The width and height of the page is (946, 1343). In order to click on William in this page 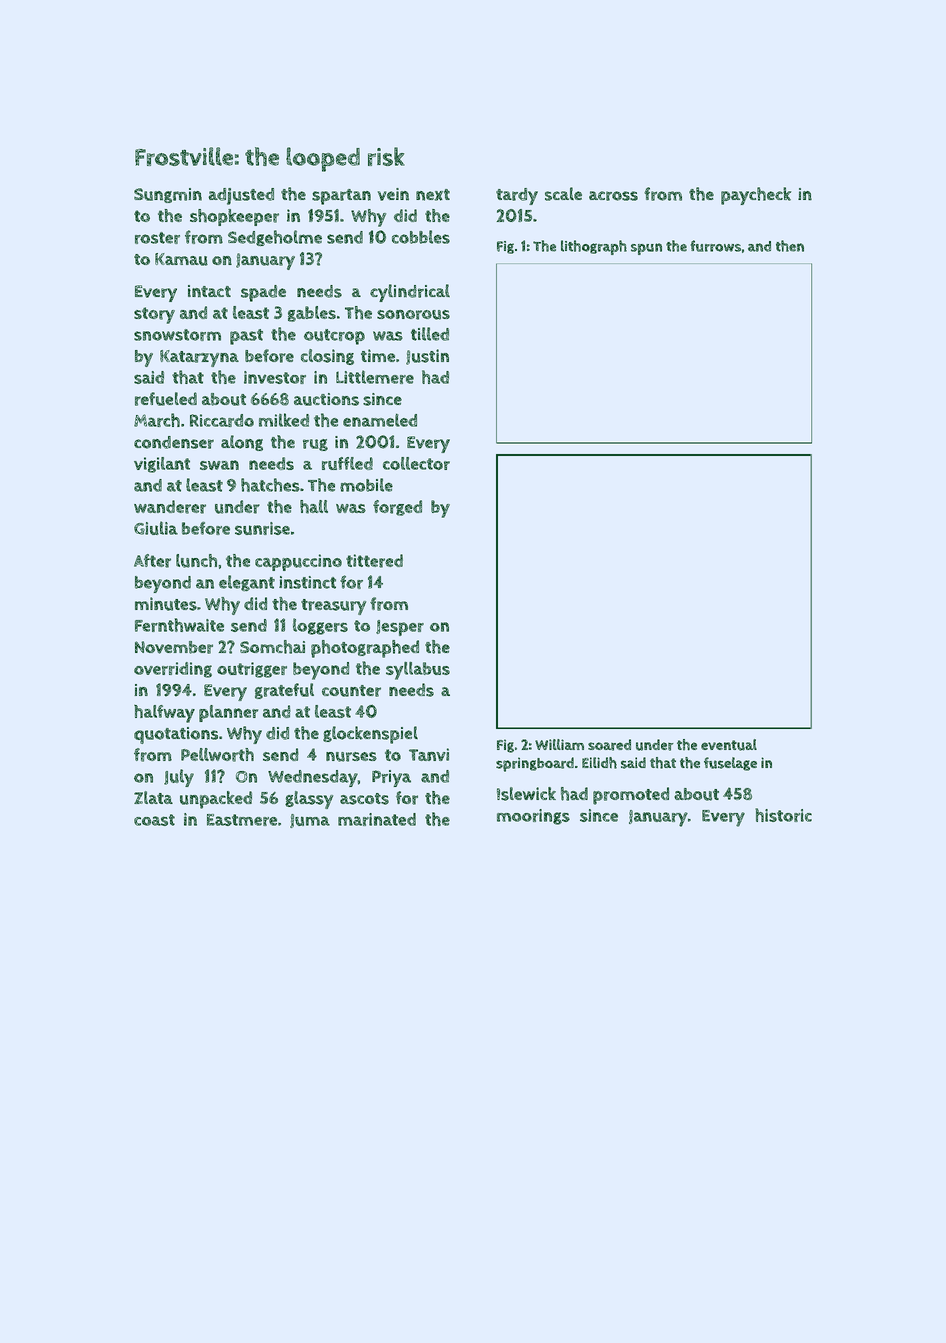, I will do `click(559, 744)`.
